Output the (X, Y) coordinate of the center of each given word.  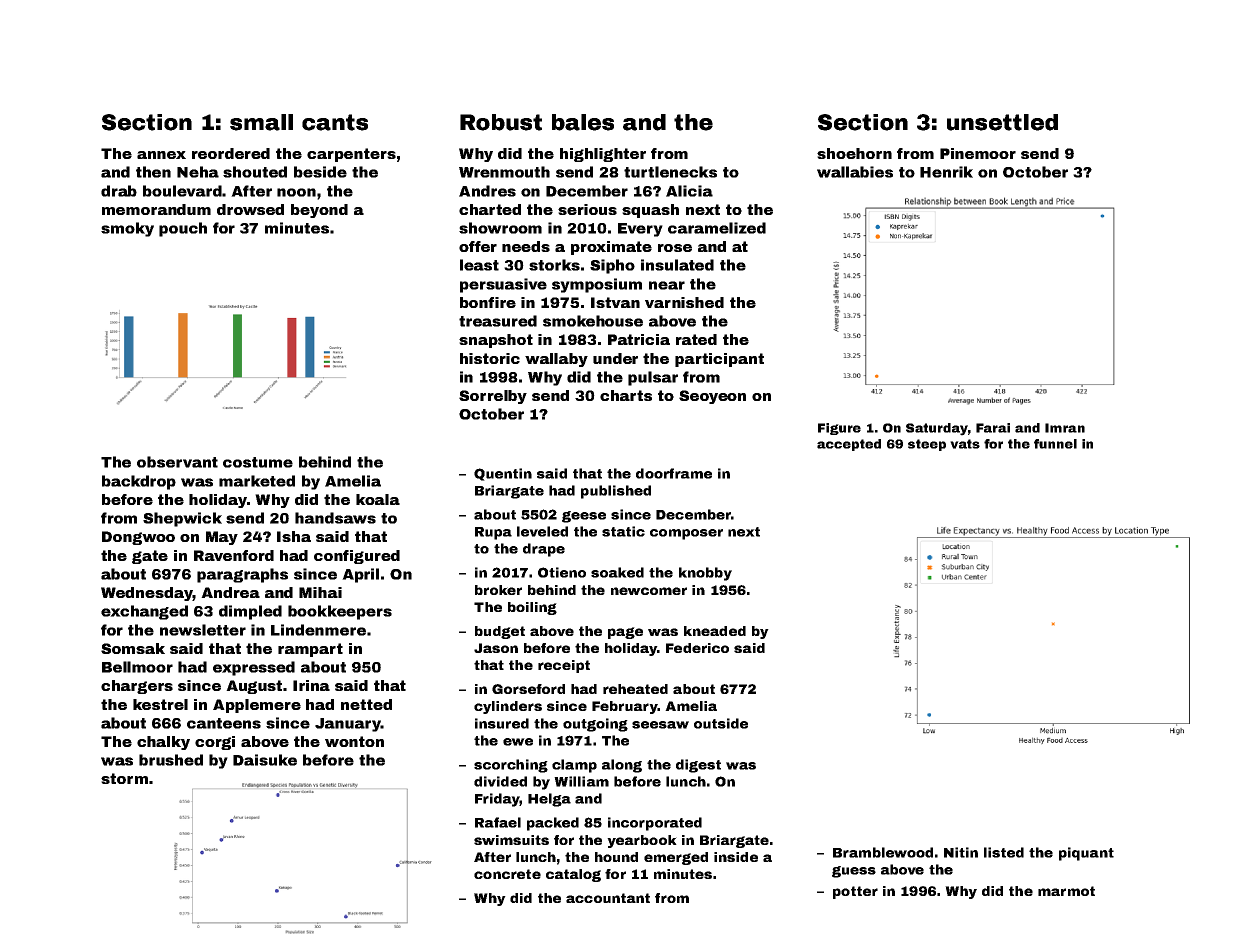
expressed (254, 668)
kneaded (715, 631)
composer (686, 534)
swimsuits (511, 840)
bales (583, 122)
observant (177, 462)
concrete (507, 874)
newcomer (649, 591)
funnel (1055, 444)
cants (335, 122)
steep (927, 445)
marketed (257, 481)
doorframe (674, 473)
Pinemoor (978, 153)
